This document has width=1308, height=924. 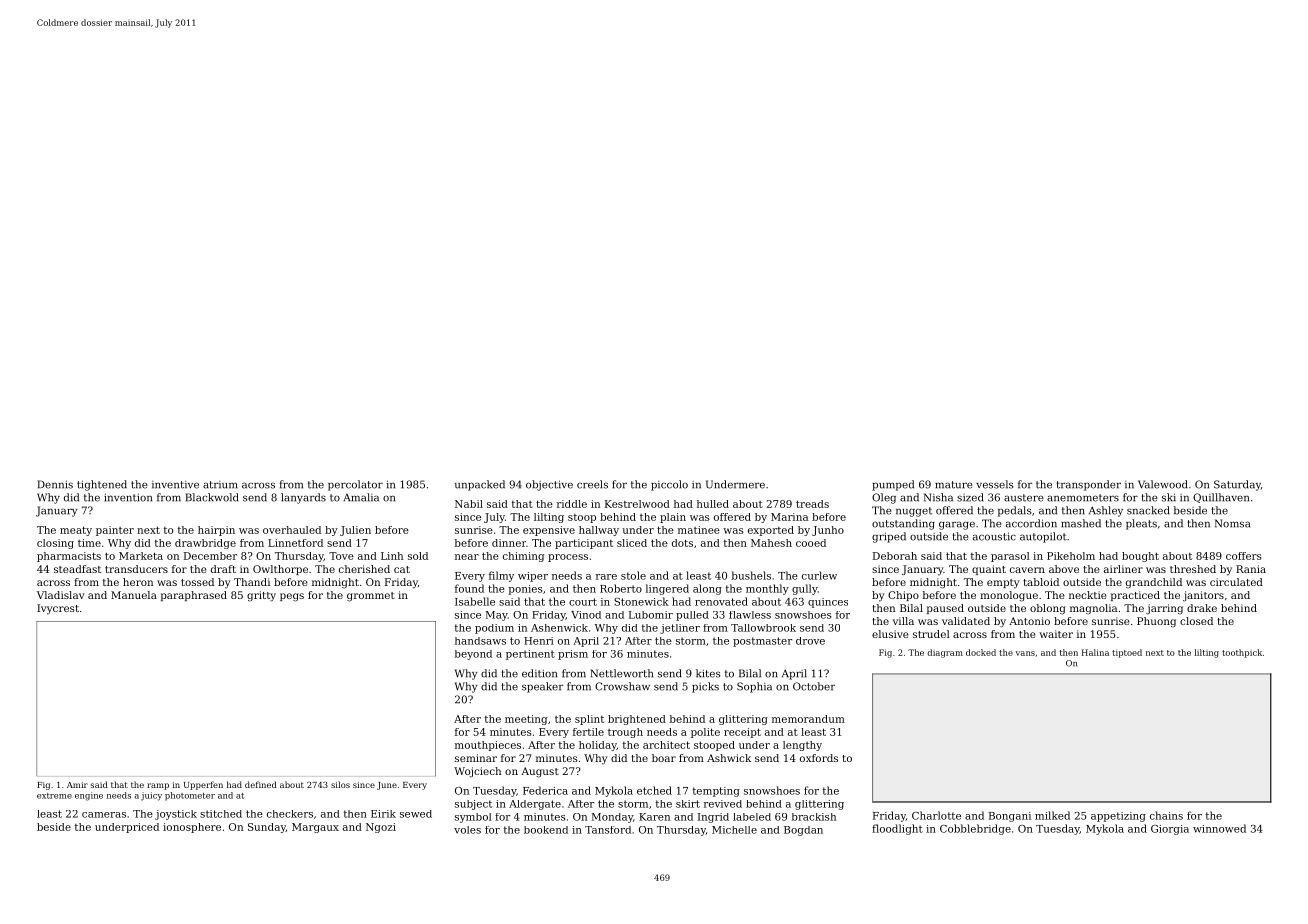 I want to click on pegs, so click(x=292, y=597).
